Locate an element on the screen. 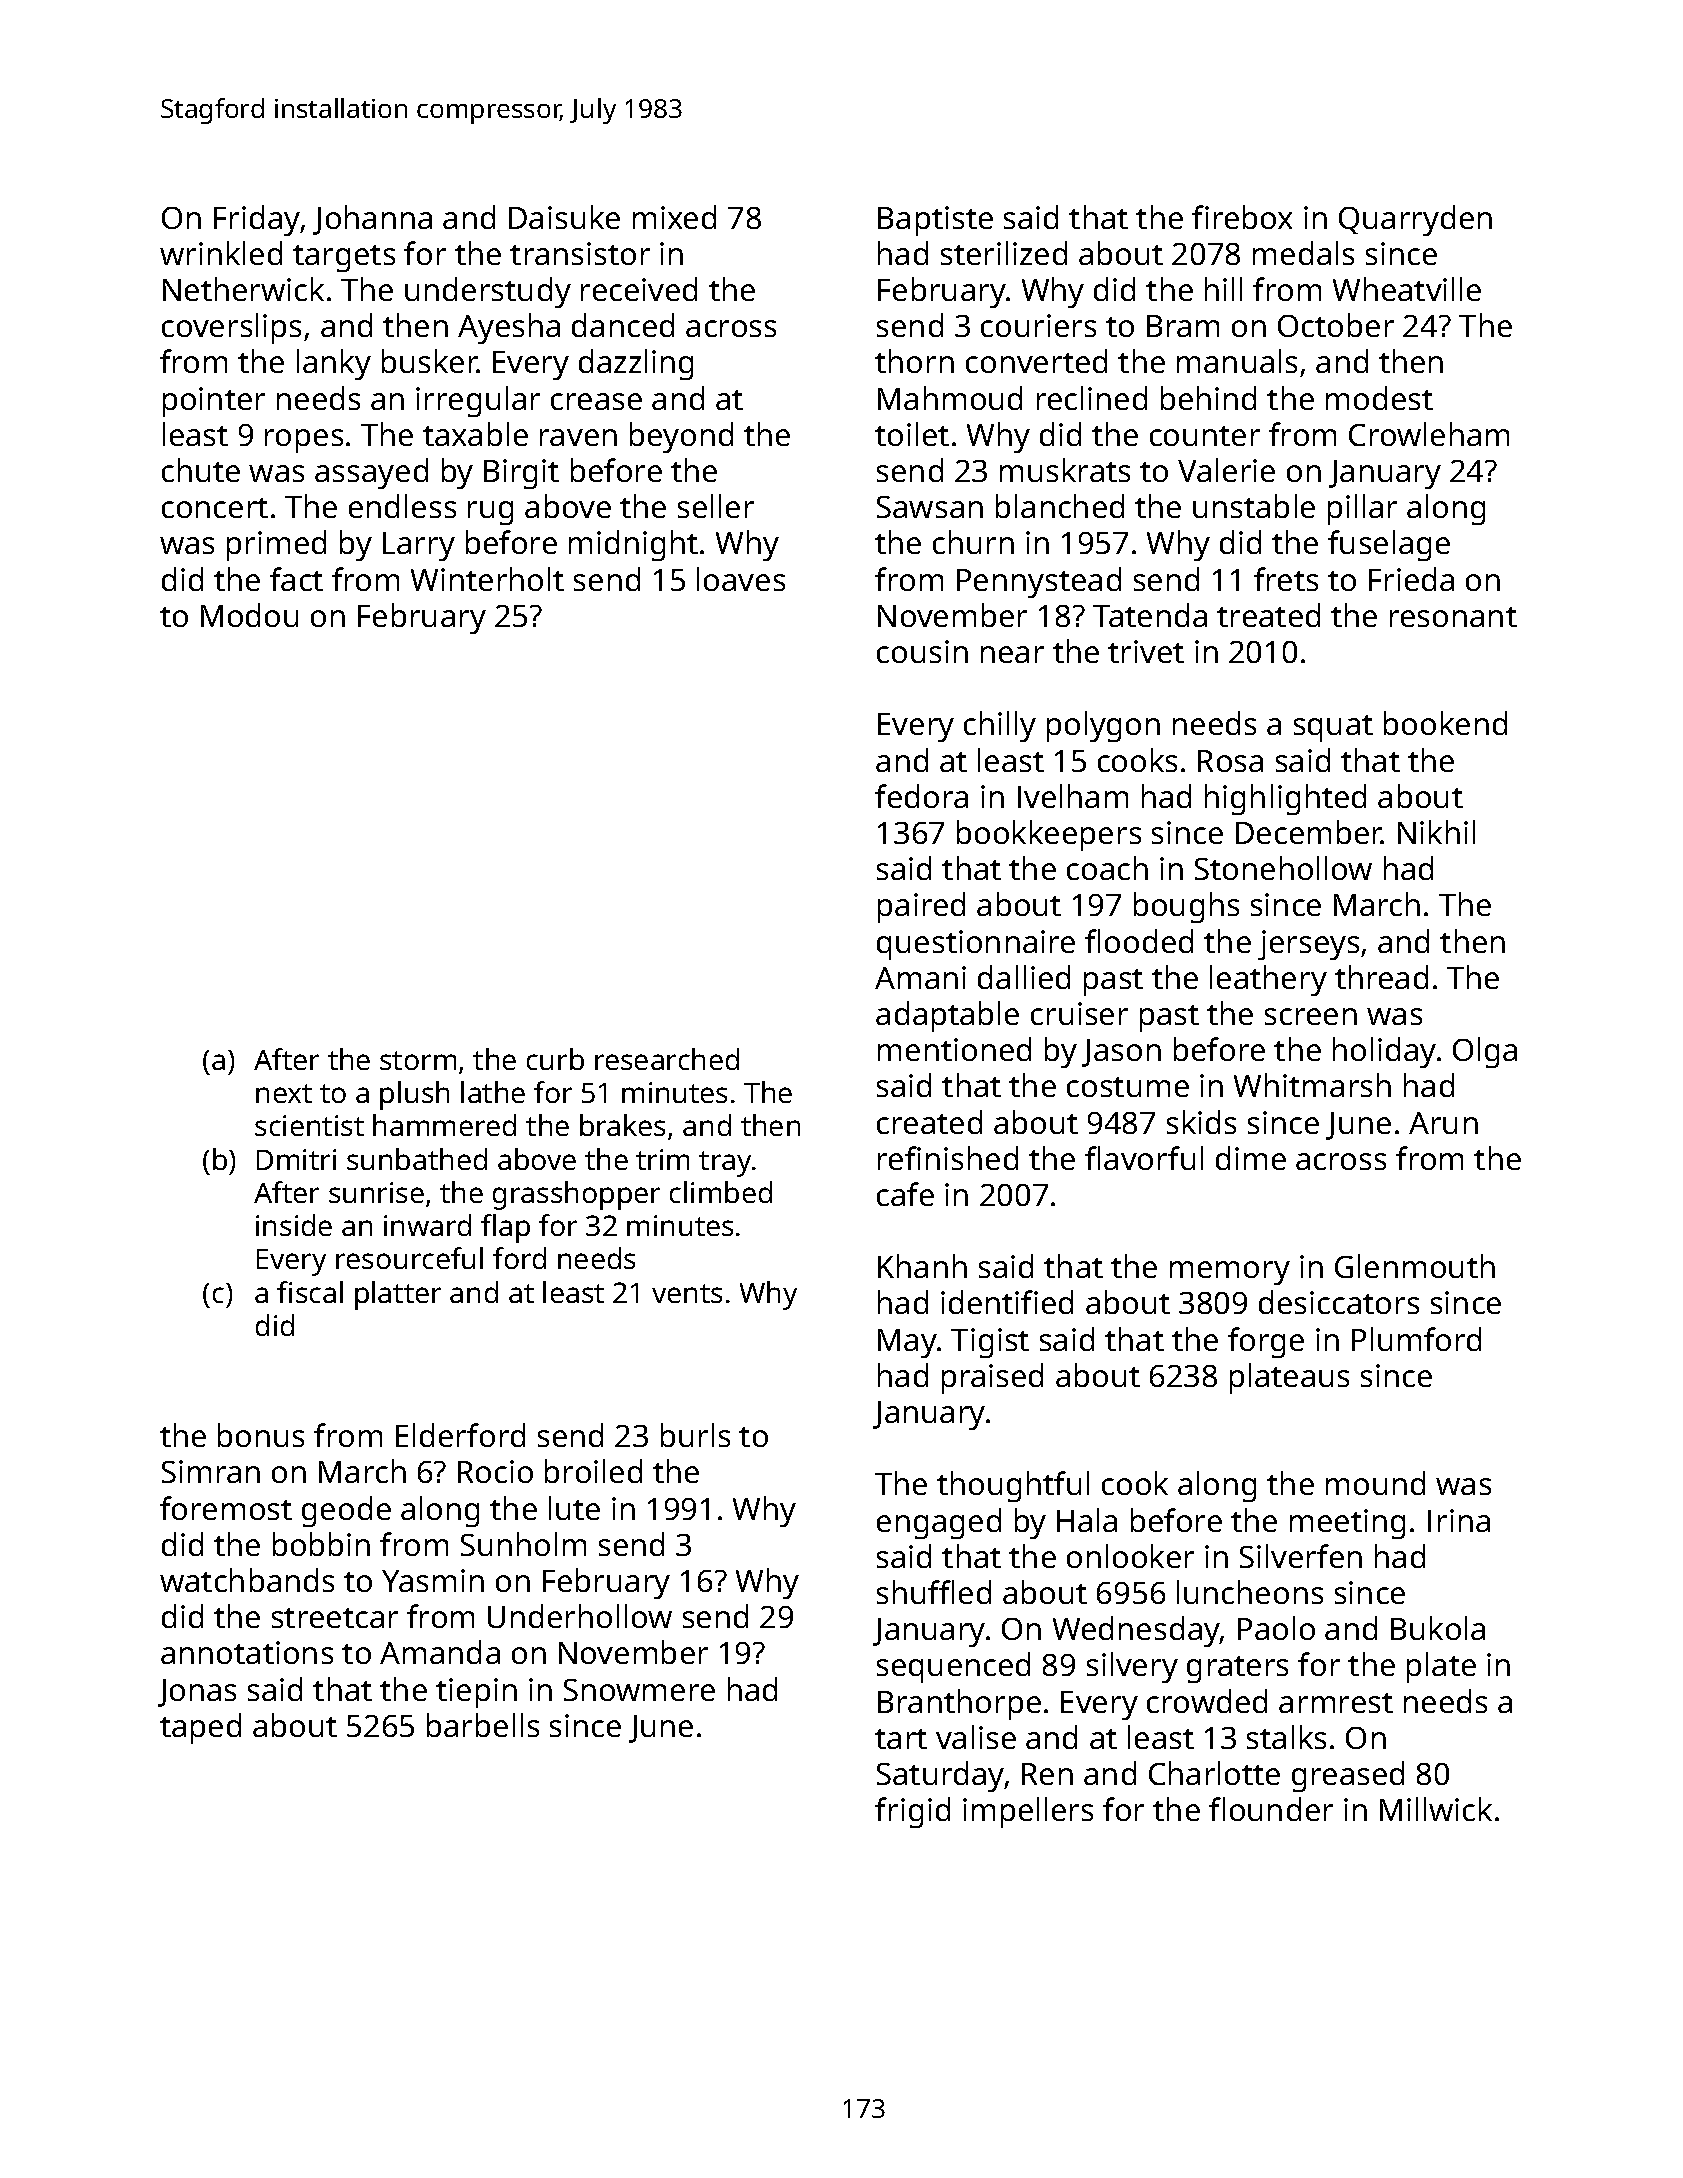  fedora is located at coordinates (921, 796).
